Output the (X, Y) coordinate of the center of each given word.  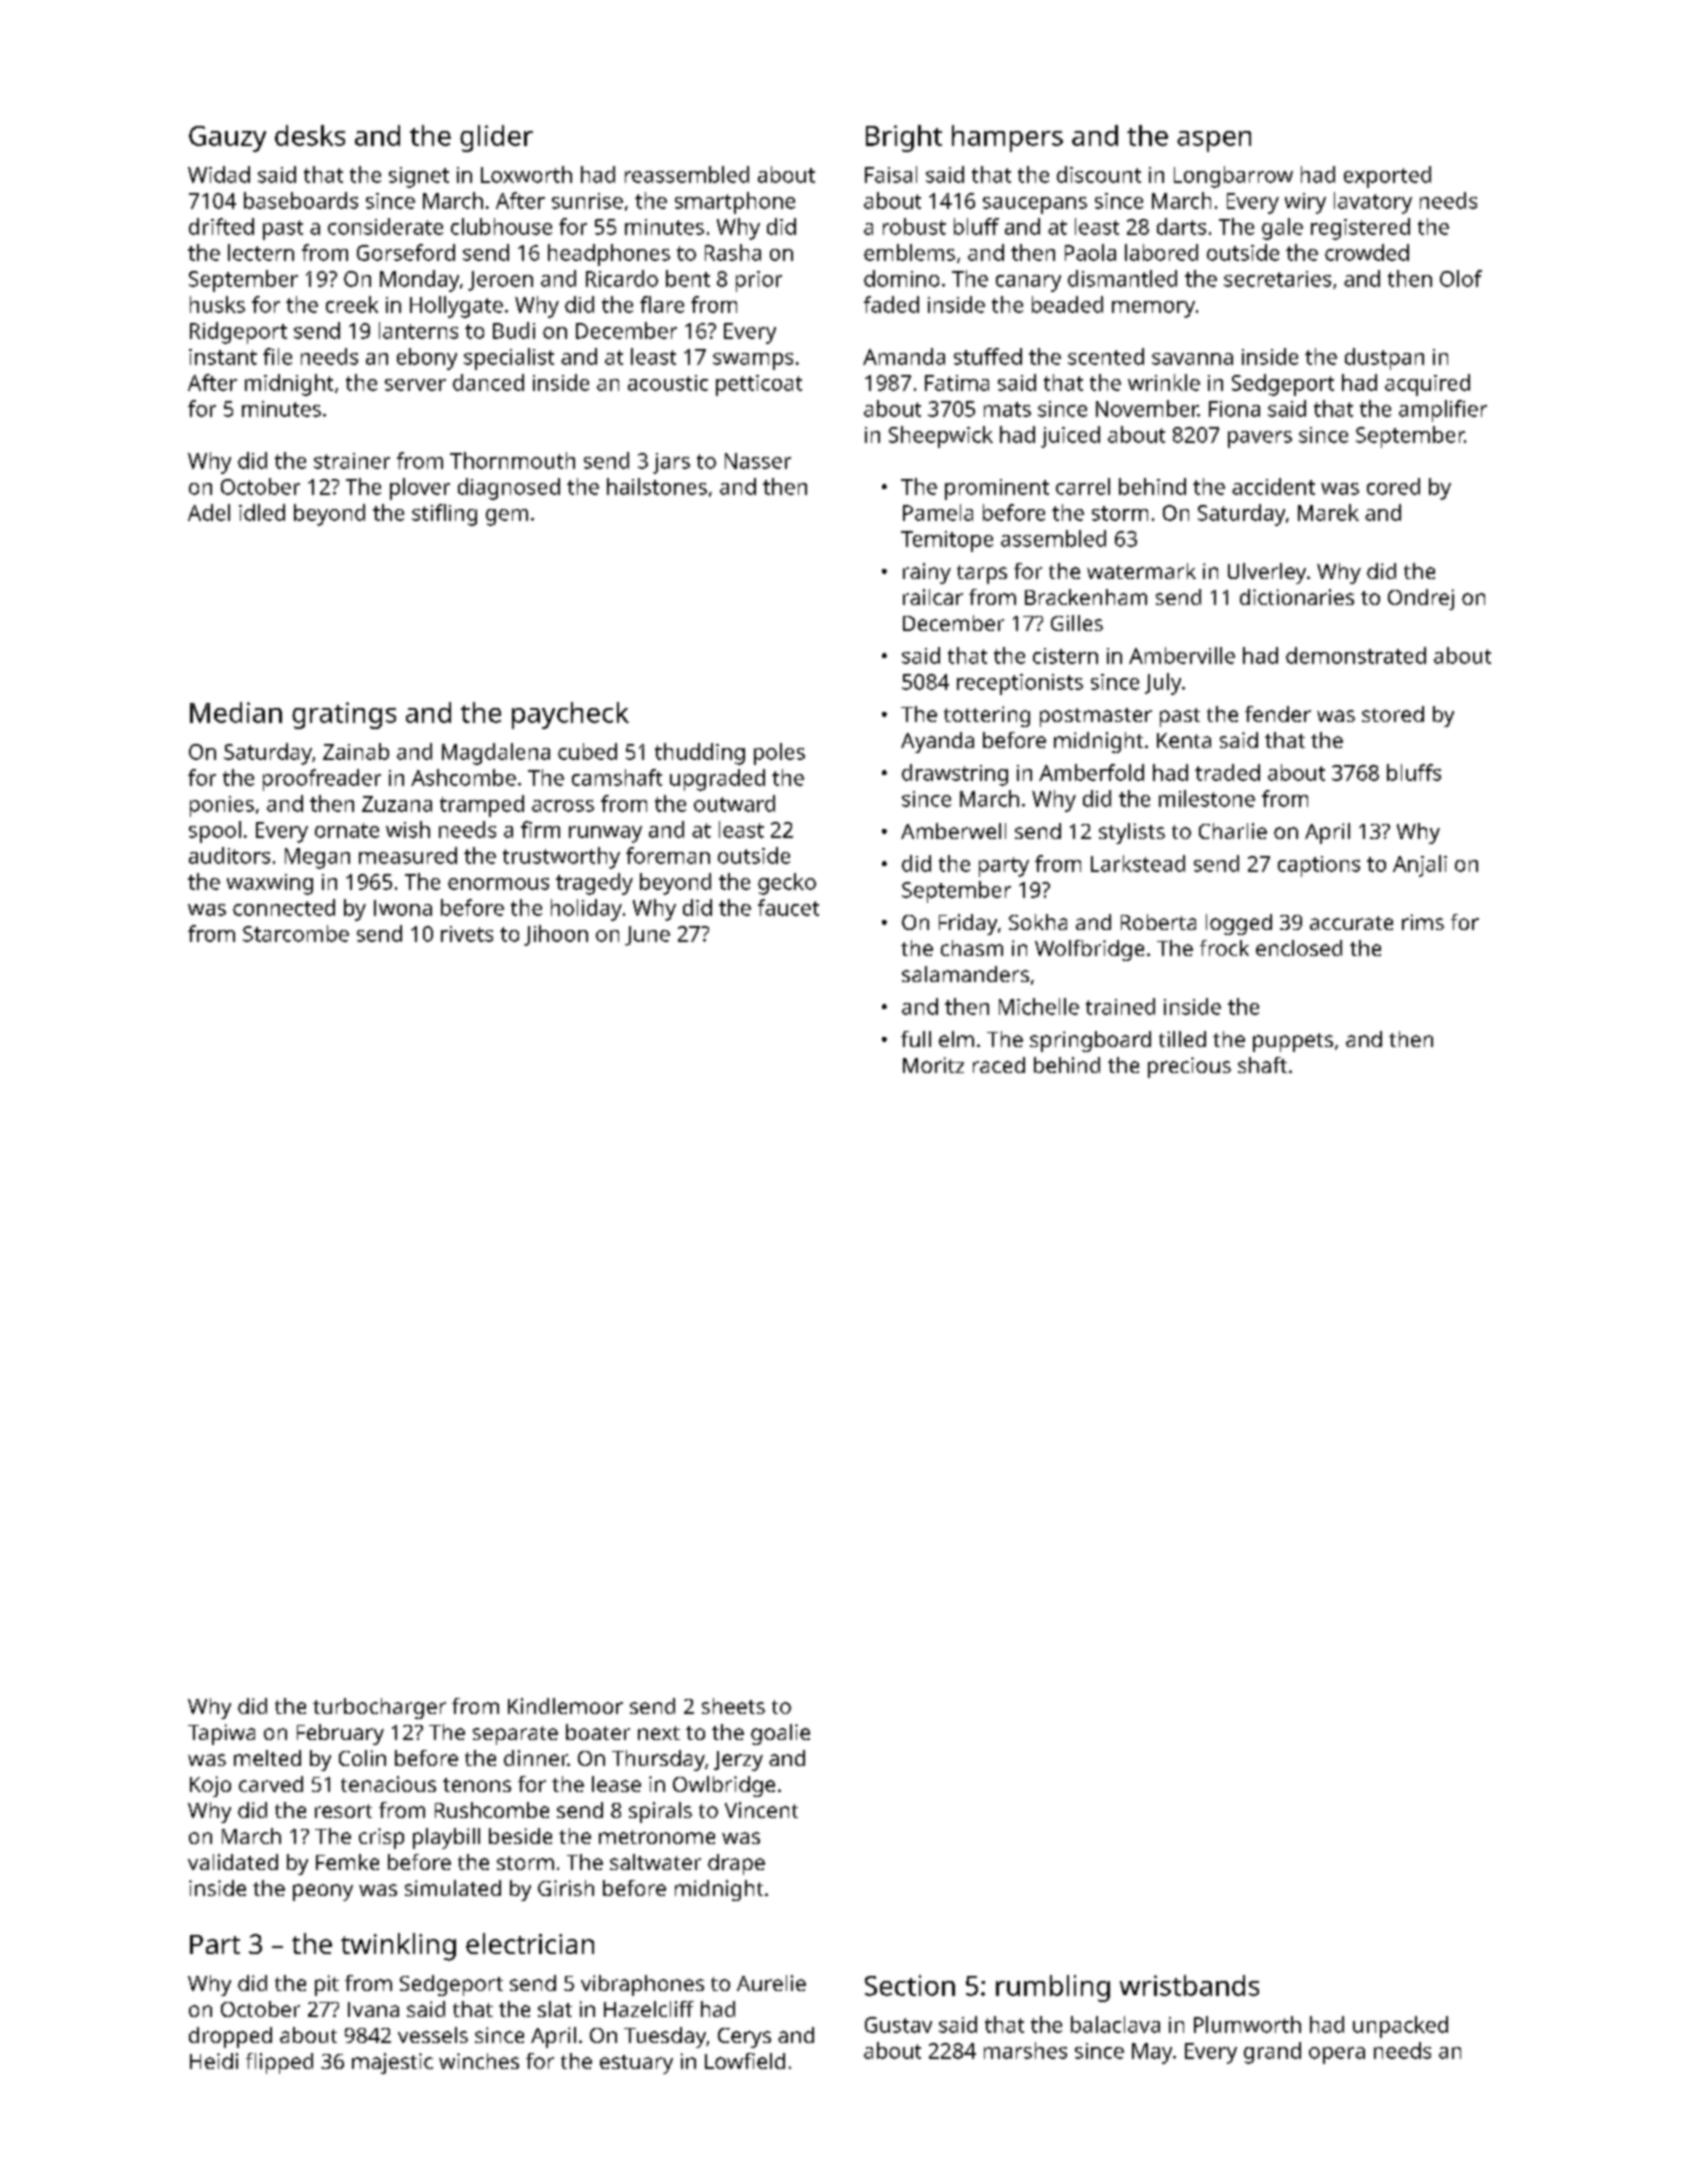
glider (496, 138)
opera (1337, 2055)
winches (479, 2061)
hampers (1007, 138)
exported (1387, 177)
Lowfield (745, 2061)
